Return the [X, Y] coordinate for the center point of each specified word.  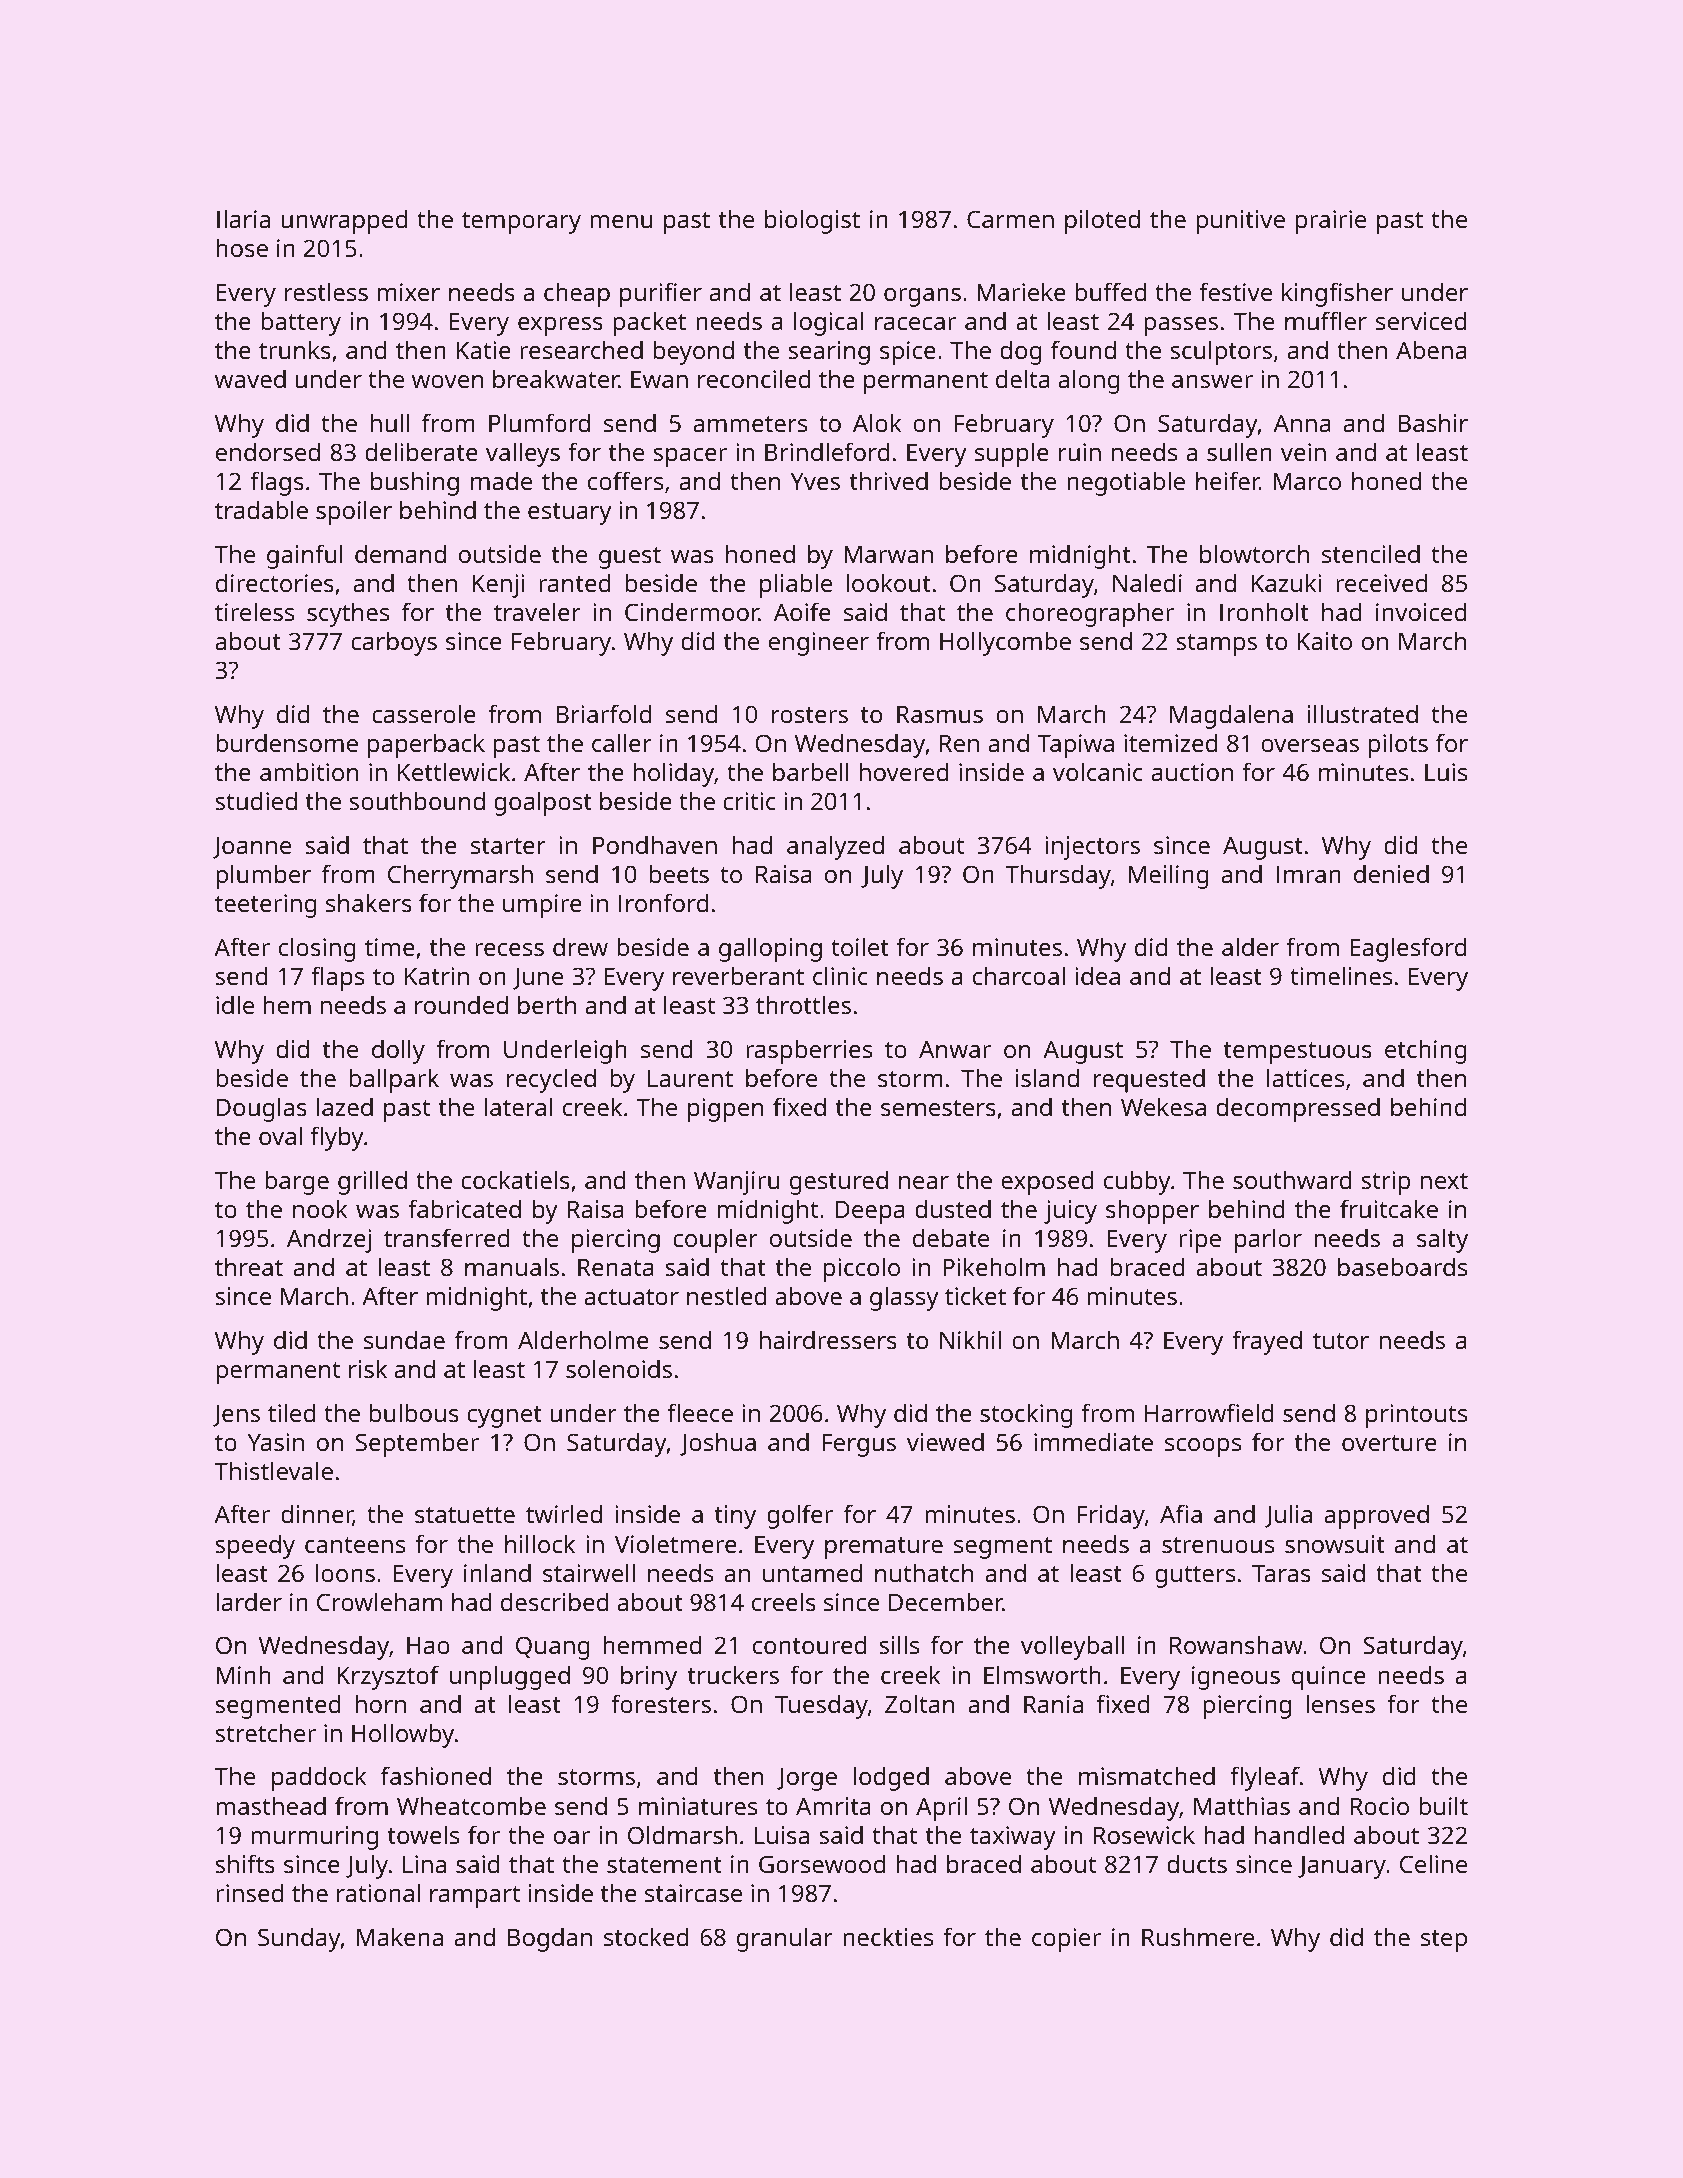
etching [1426, 1051]
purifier [661, 294]
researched [581, 349]
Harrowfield [1209, 1412]
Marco [1307, 481]
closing [317, 949]
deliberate [421, 451]
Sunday [299, 1939]
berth [547, 1004]
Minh [244, 1674]
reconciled [754, 378]
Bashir [1433, 422]
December [946, 1601]
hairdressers [828, 1339]
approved [1376, 1516]
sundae [404, 1339]
